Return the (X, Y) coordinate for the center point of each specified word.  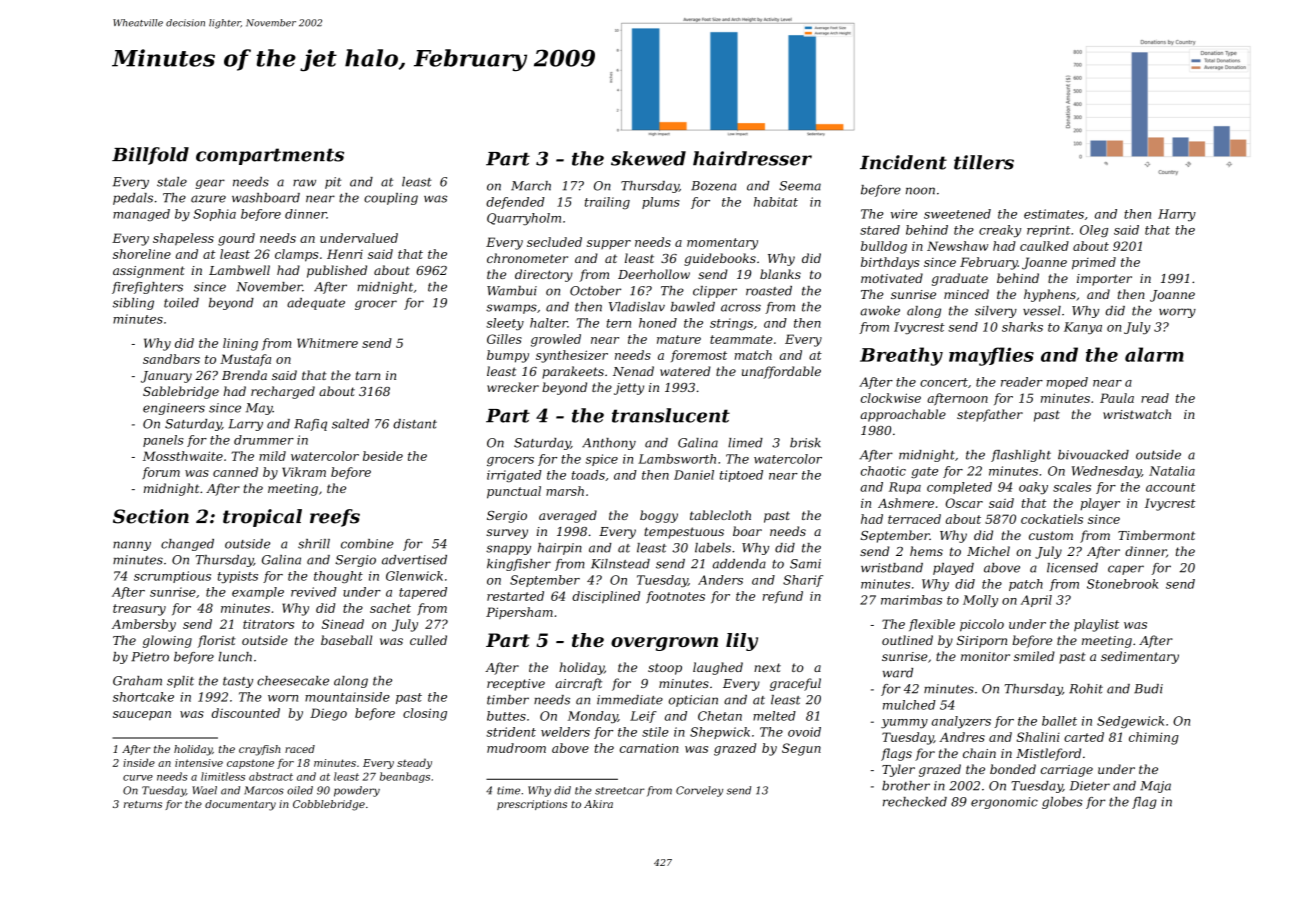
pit (333, 183)
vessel (1042, 311)
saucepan (142, 716)
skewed (648, 158)
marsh (565, 491)
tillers (984, 162)
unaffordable (781, 372)
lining (240, 344)
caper (1126, 570)
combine (367, 544)
